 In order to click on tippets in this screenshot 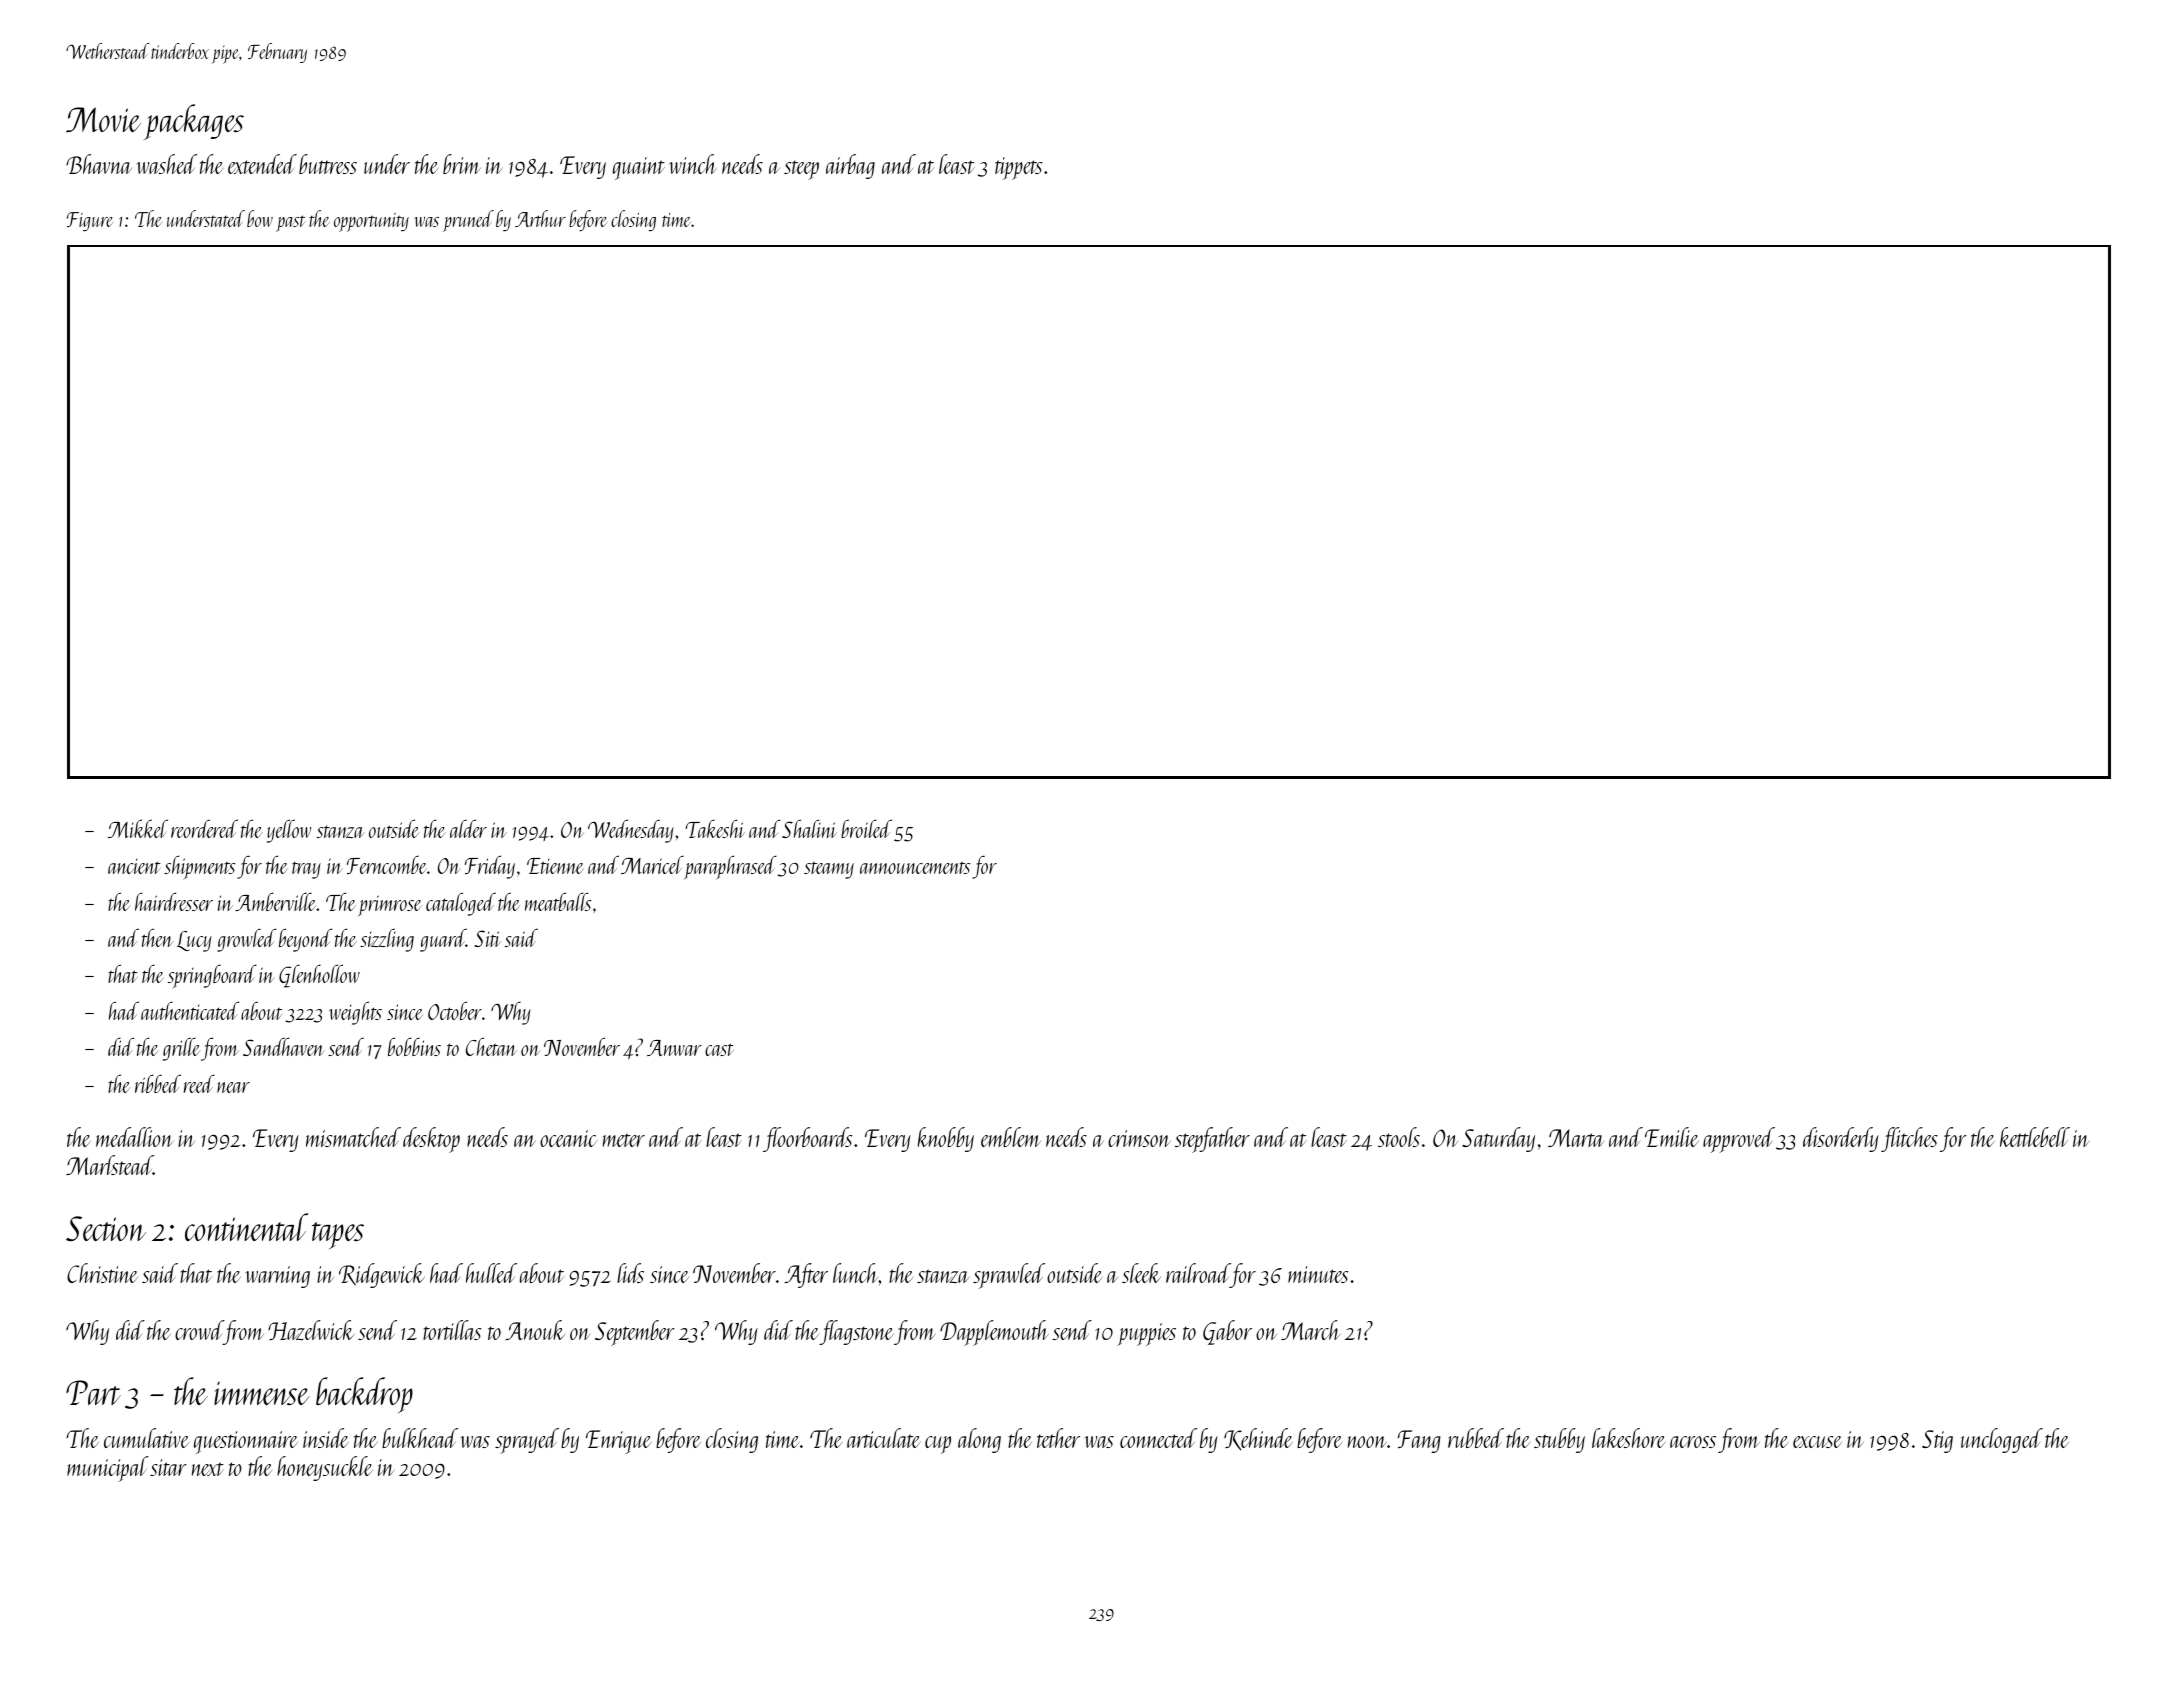, I will do `click(1018, 168)`.
